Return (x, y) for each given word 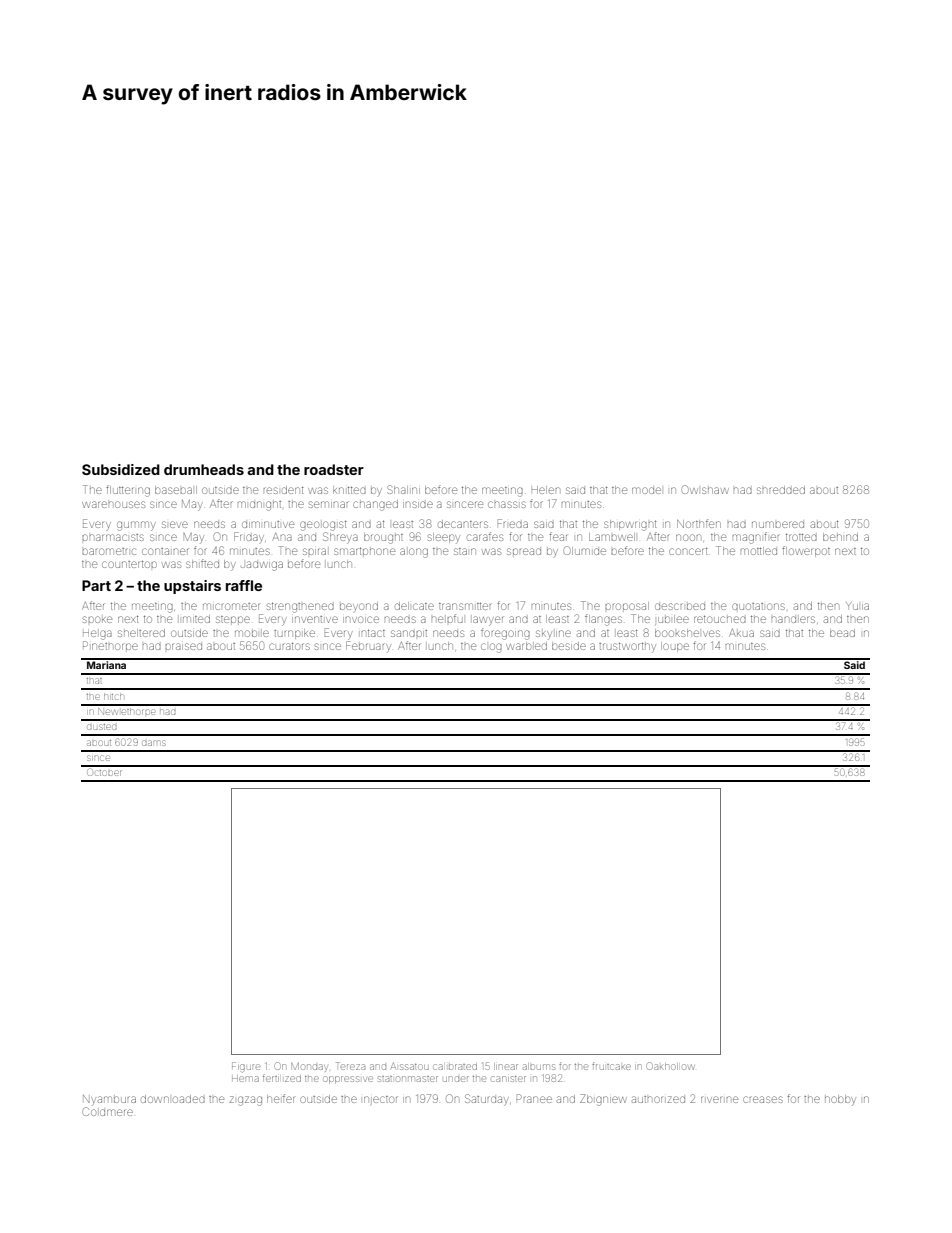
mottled (759, 551)
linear (506, 1066)
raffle (244, 585)
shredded (781, 490)
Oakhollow (670, 1066)
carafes (485, 536)
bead (842, 633)
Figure (246, 1067)
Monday (309, 1067)
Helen (546, 490)
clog (491, 648)
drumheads (204, 469)
